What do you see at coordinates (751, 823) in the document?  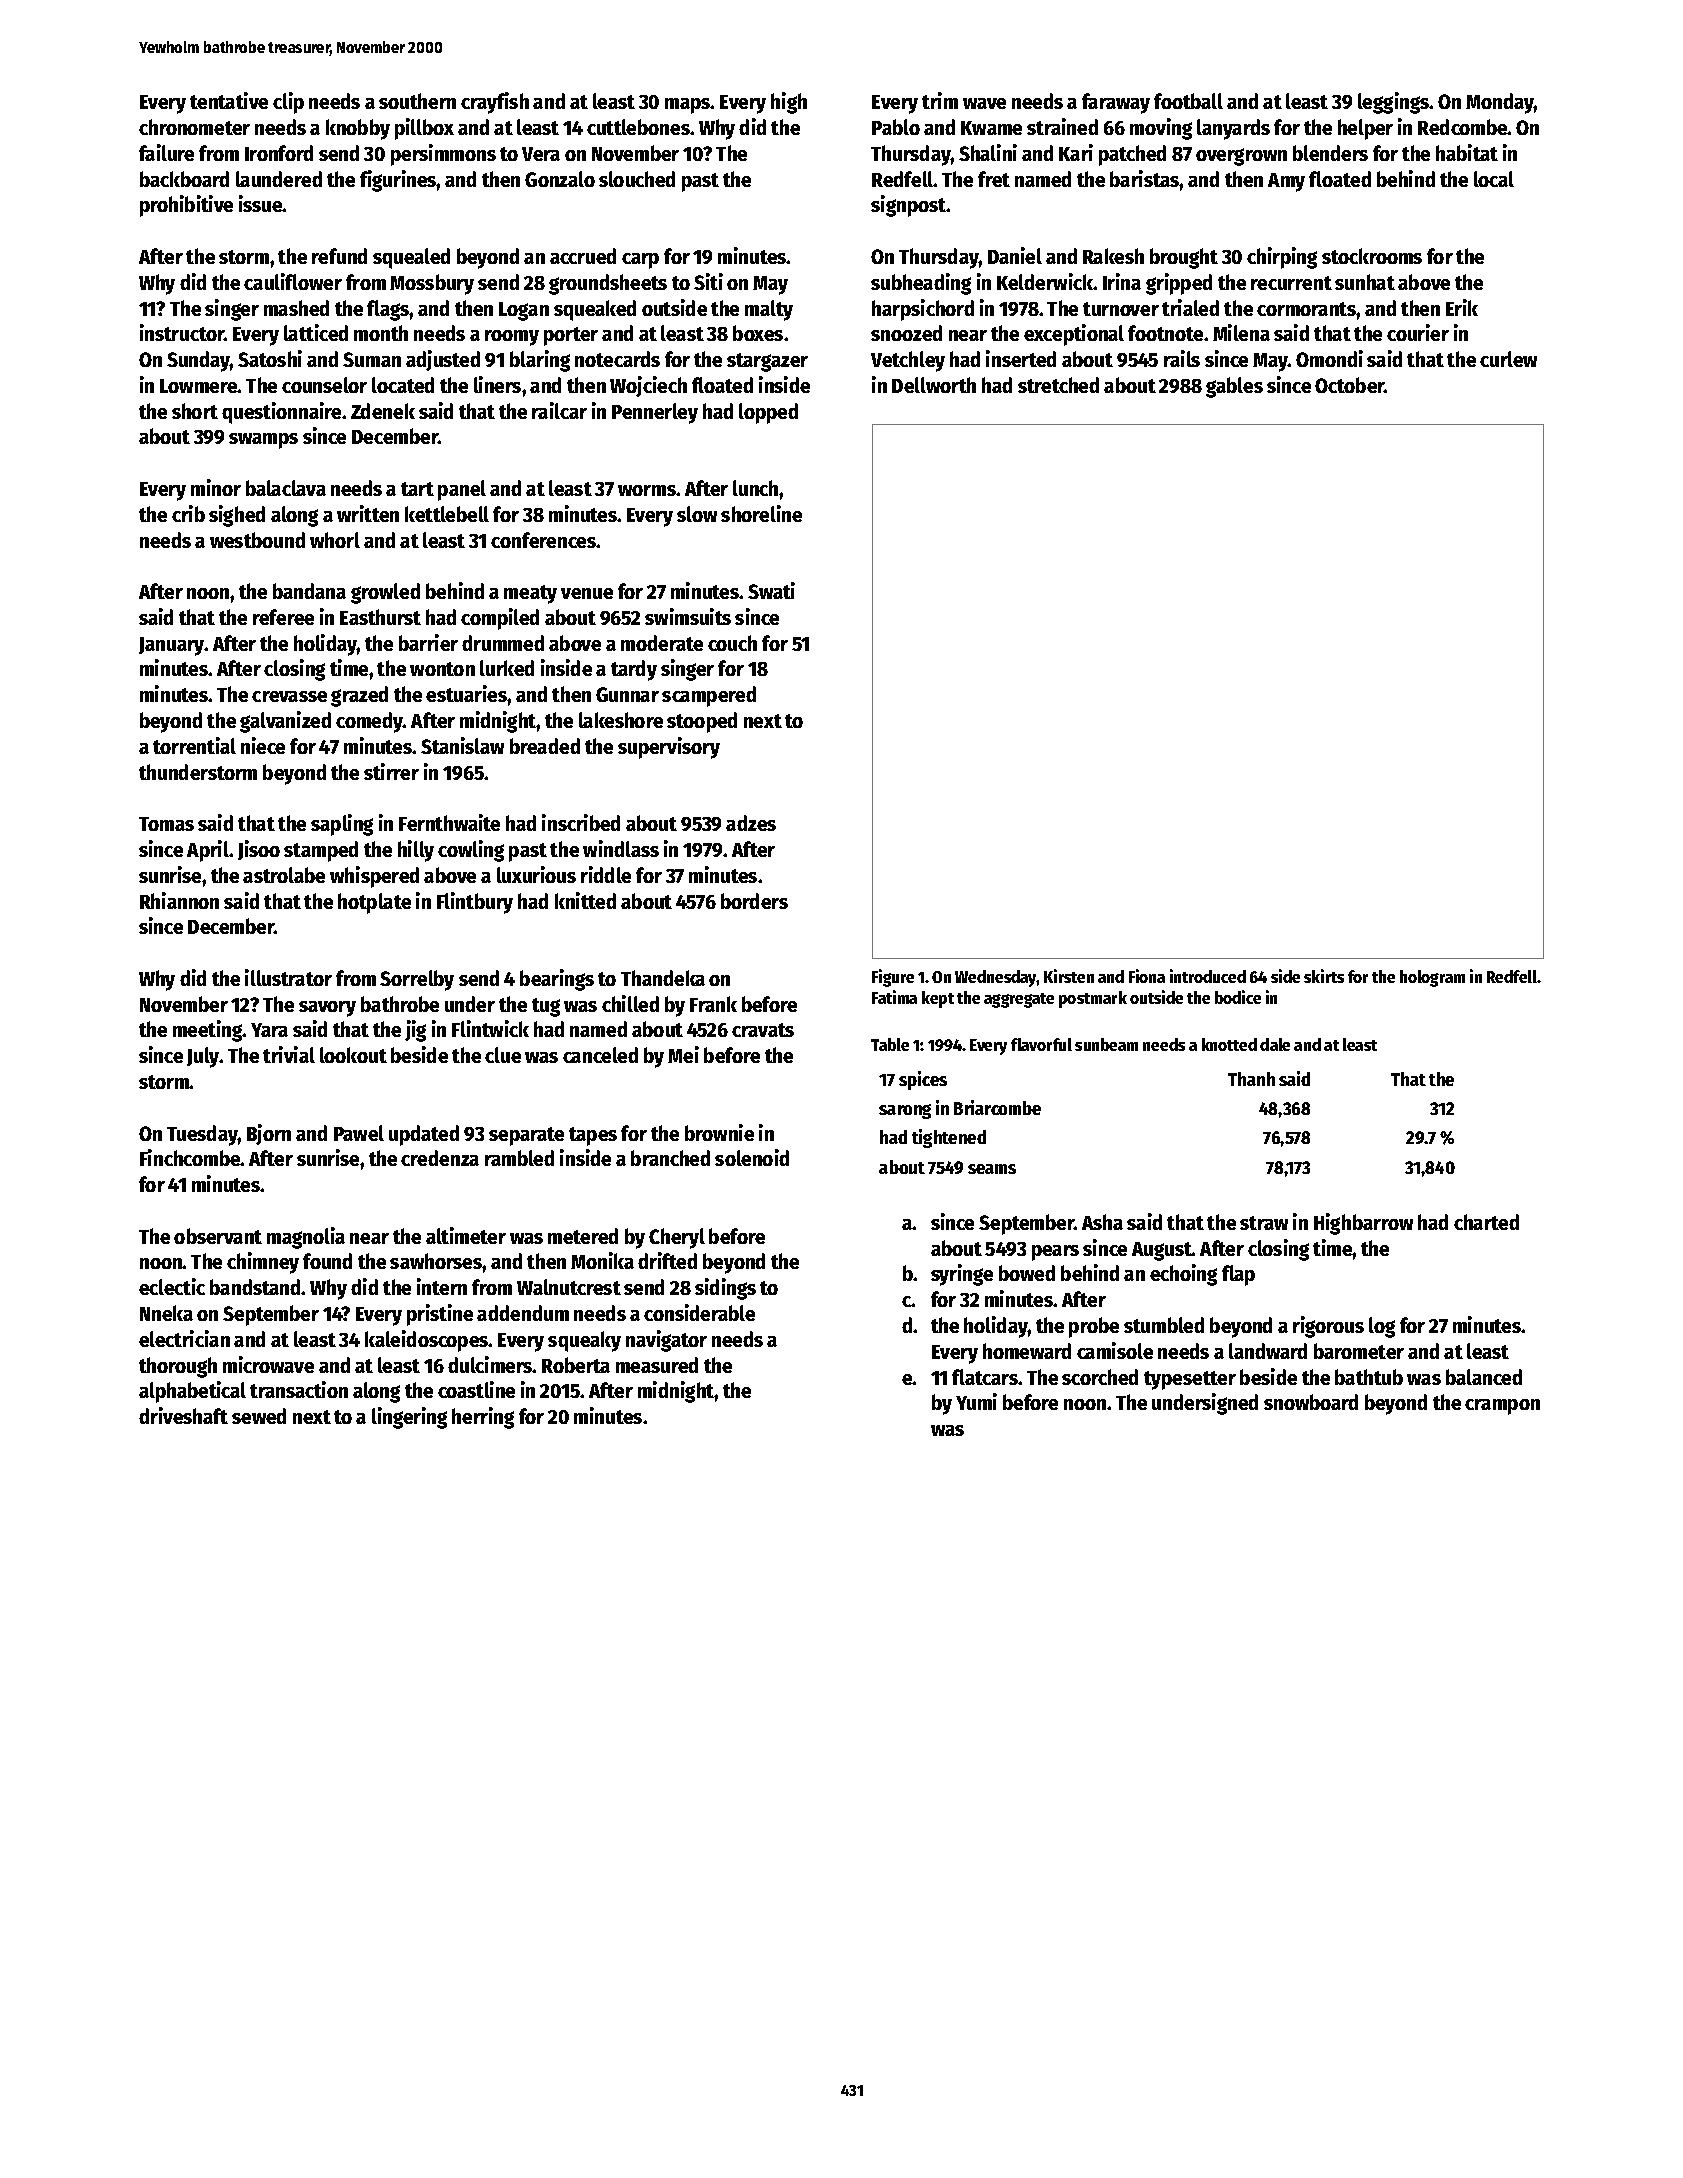 I see `adzes` at bounding box center [751, 823].
